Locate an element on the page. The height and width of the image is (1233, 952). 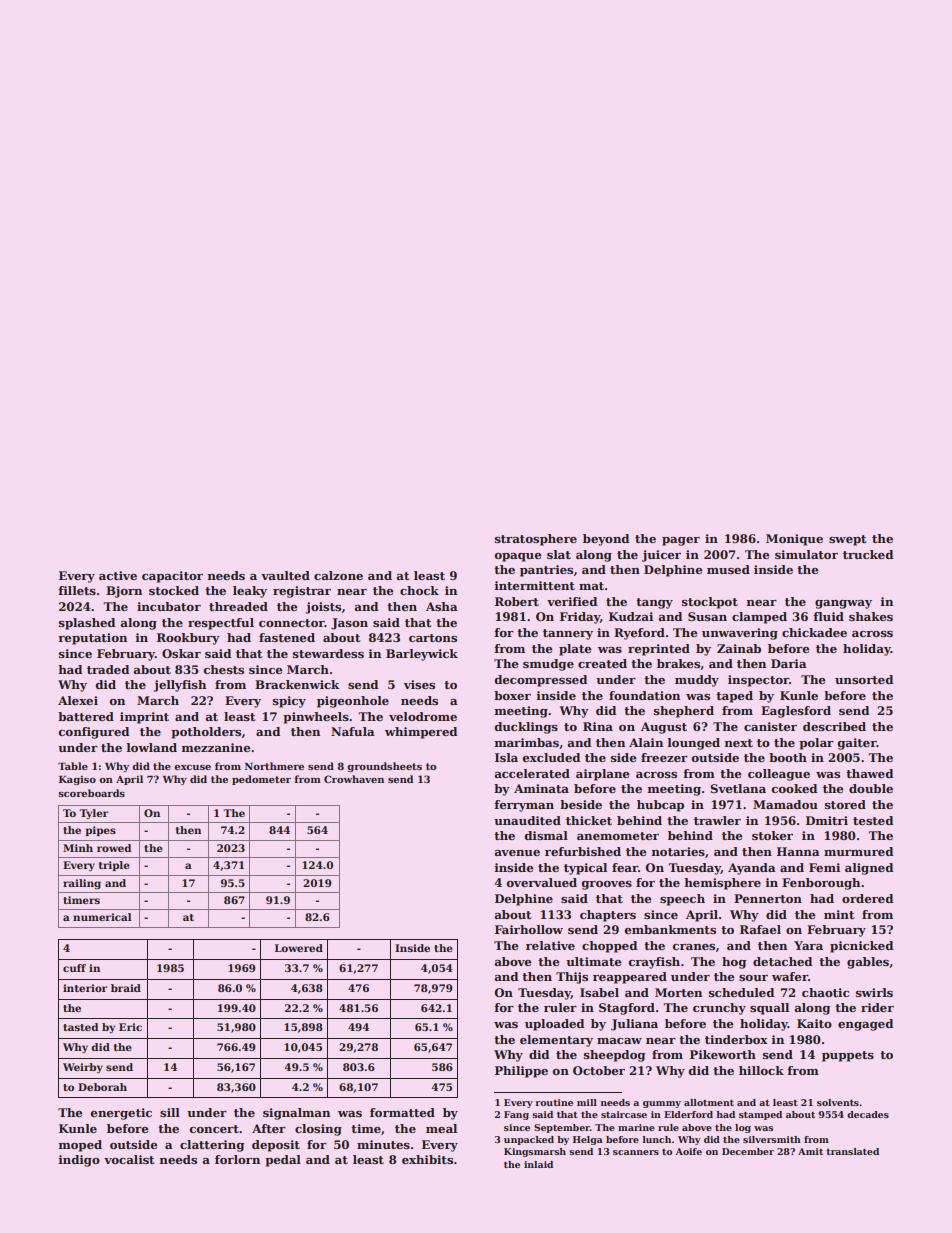
exhibits is located at coordinates (427, 1159).
